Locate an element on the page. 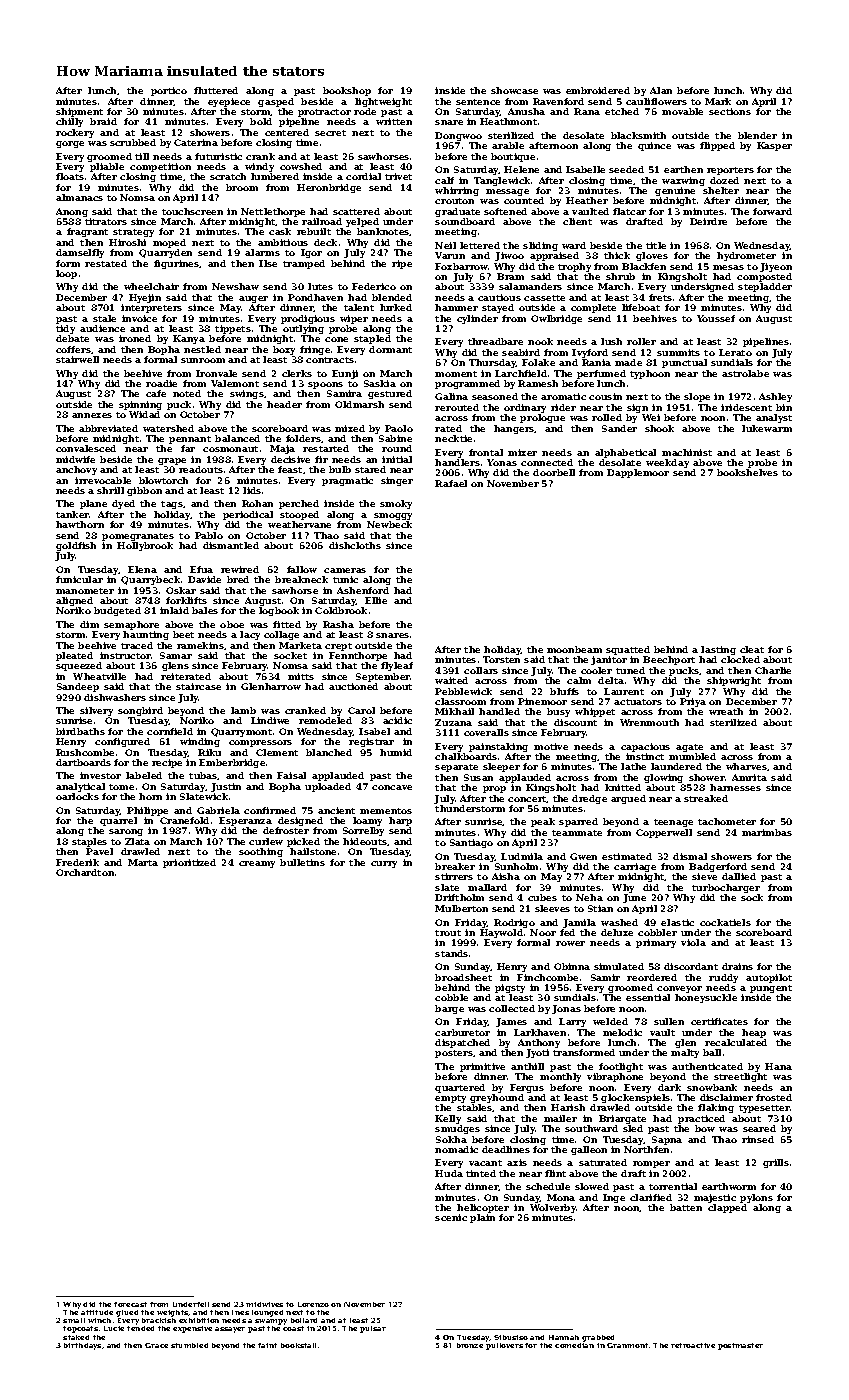  Orchardton is located at coordinates (85, 872).
